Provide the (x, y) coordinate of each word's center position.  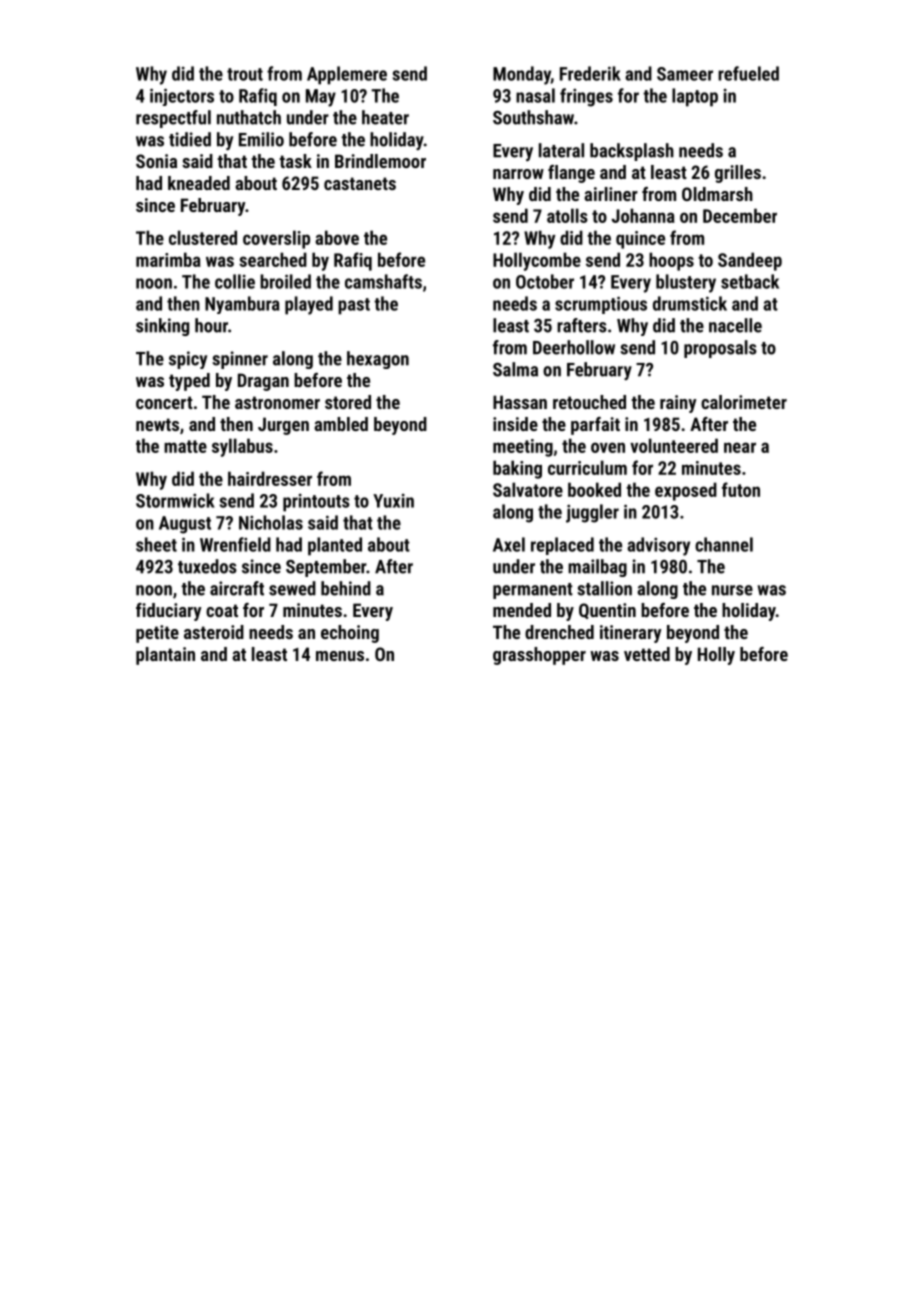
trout (245, 74)
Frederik (590, 73)
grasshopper (539, 656)
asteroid (214, 632)
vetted (647, 654)
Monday (522, 75)
